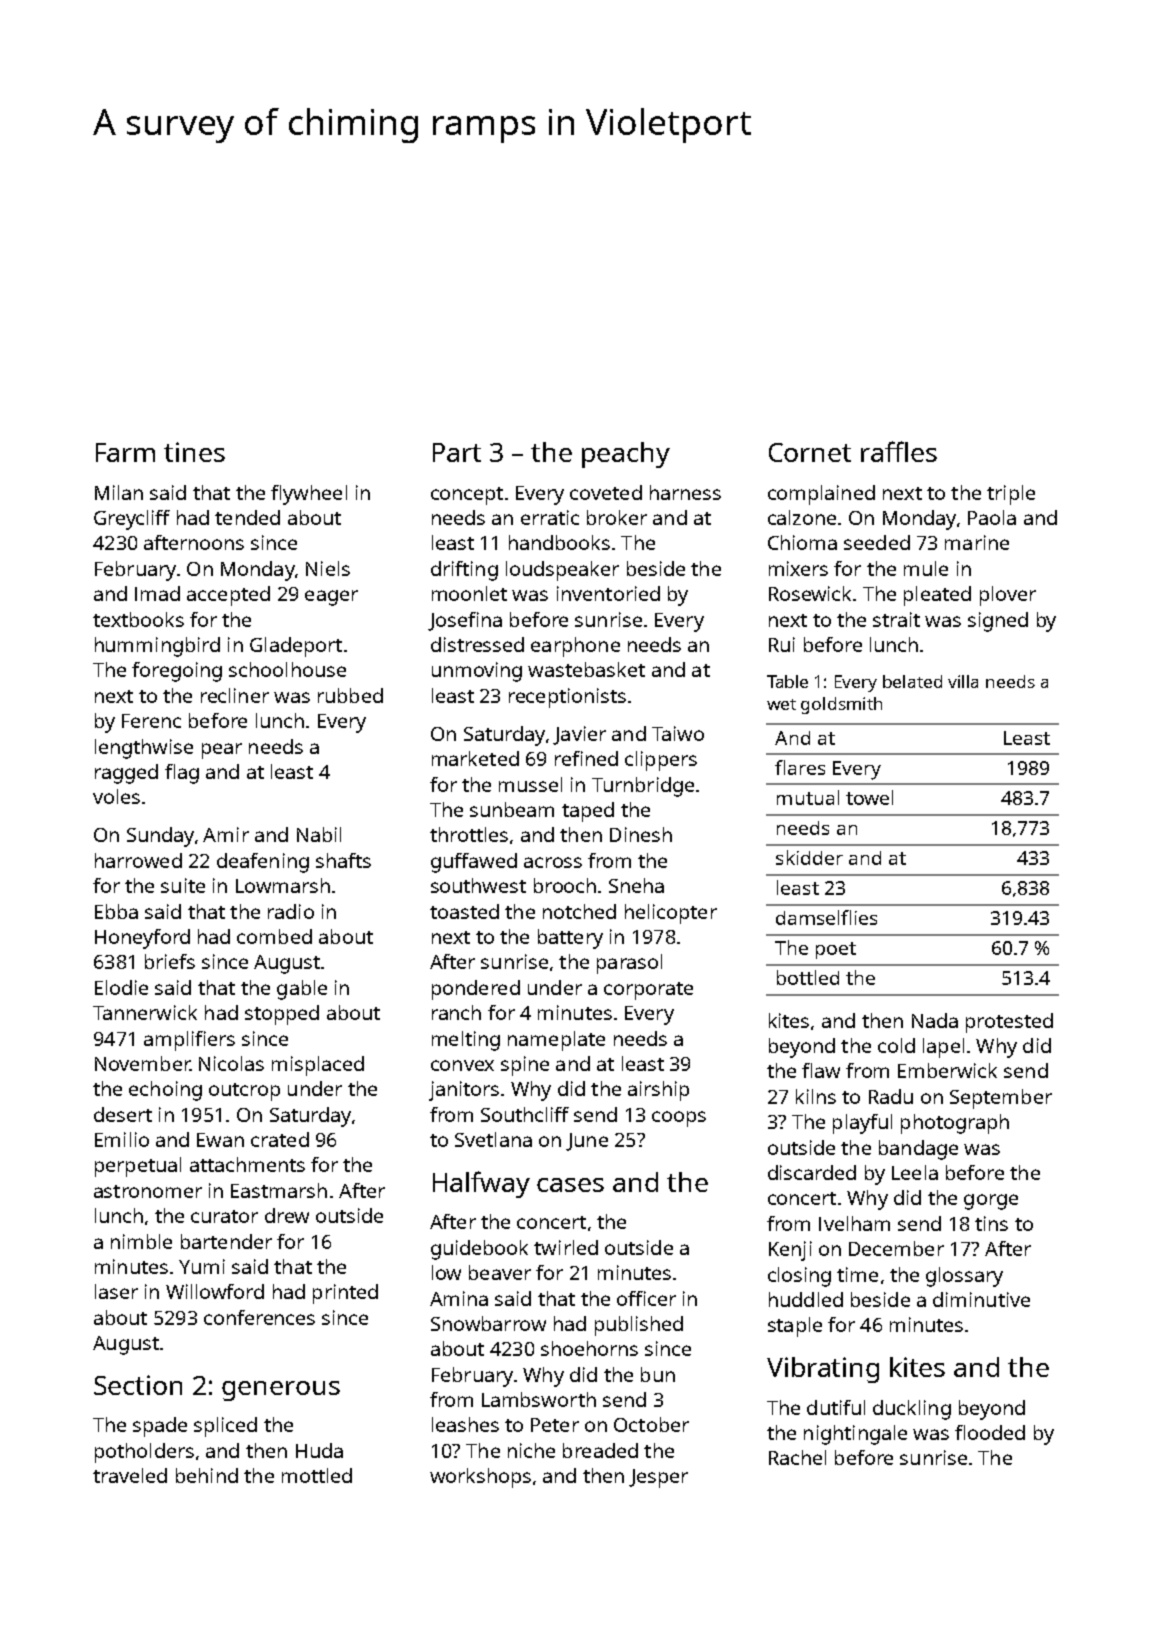 This screenshot has width=1152, height=1629. I want to click on Farm, so click(125, 452).
